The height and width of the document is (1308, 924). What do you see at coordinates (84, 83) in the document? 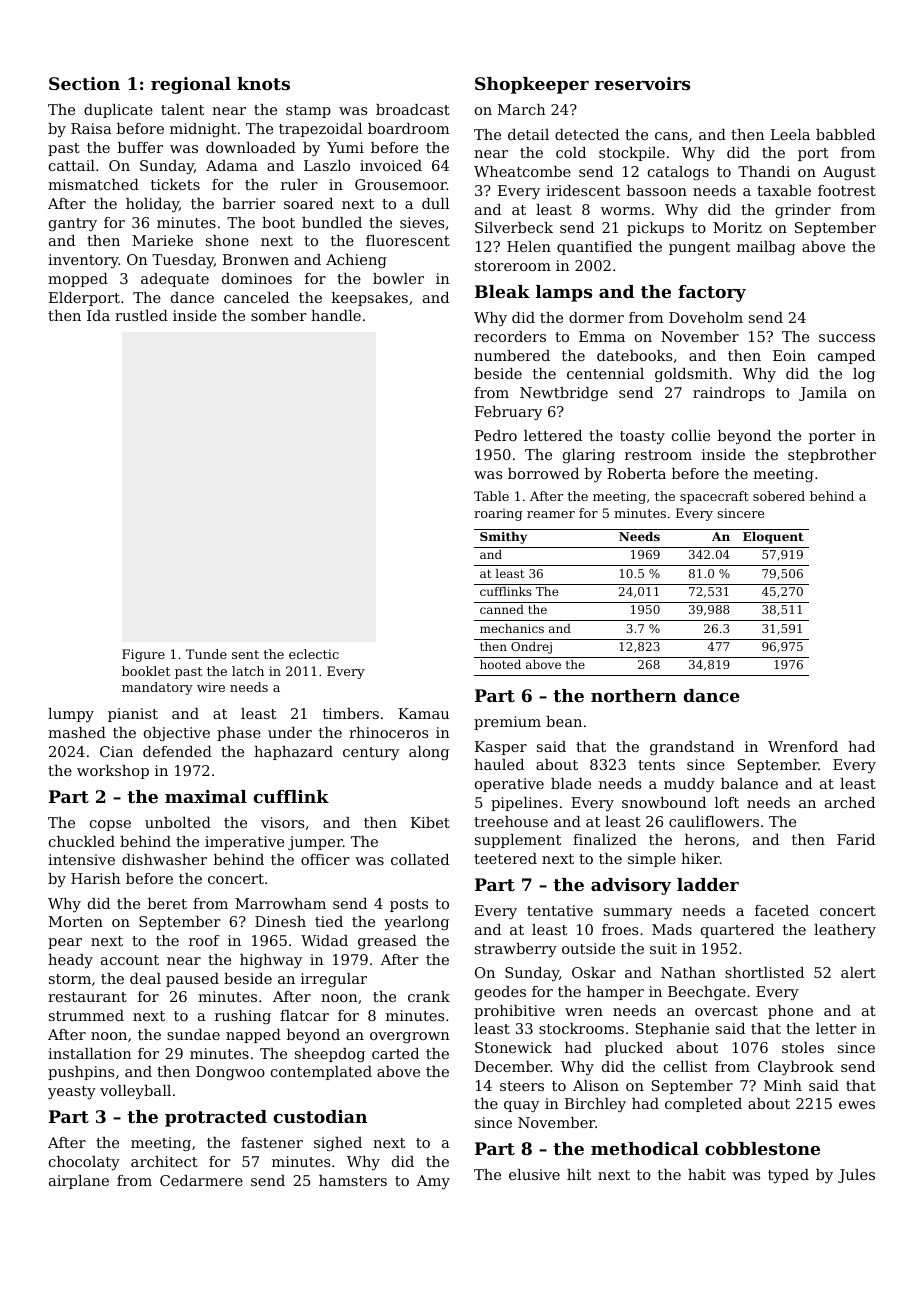
I see `Section` at bounding box center [84, 83].
